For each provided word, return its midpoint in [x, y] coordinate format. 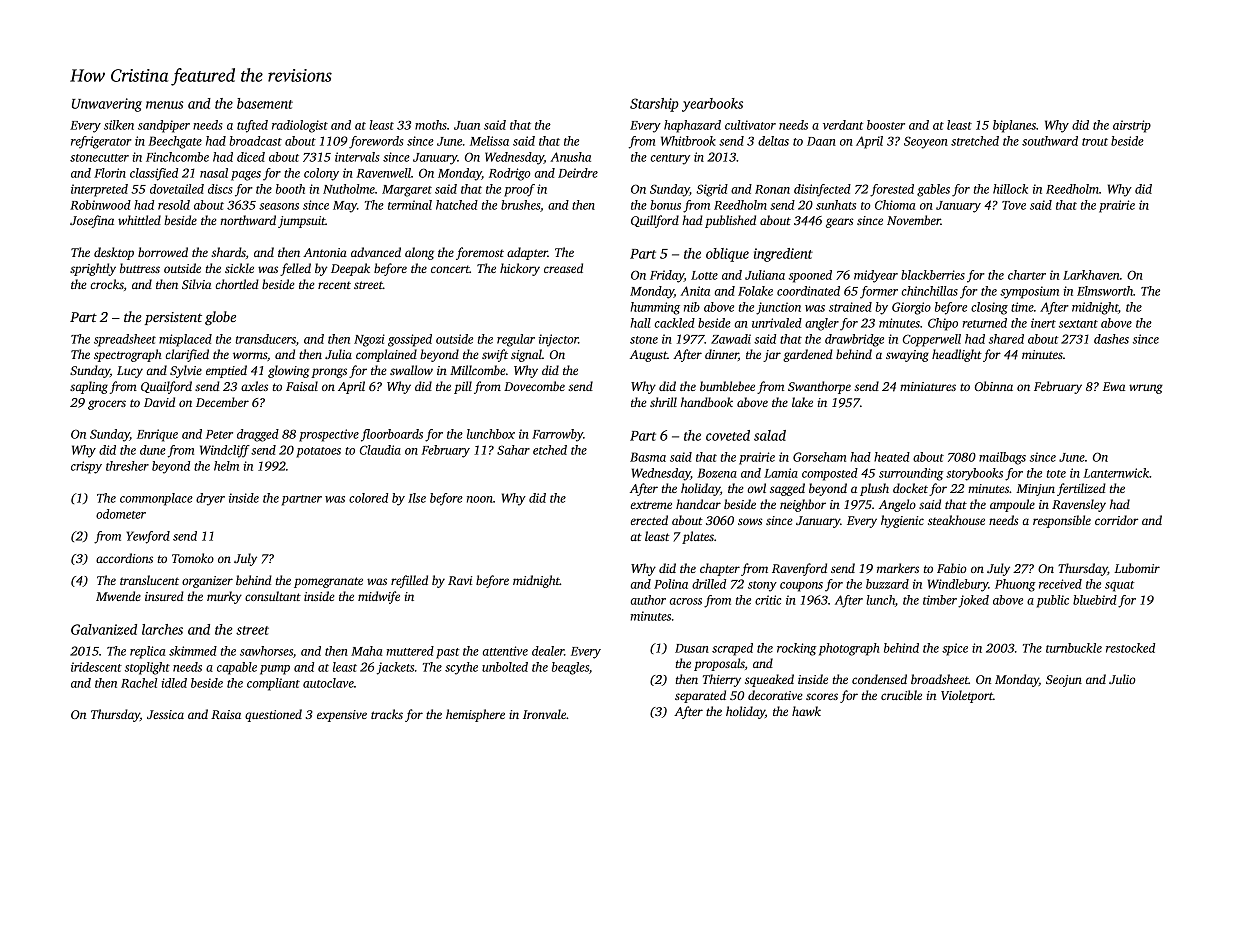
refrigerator [101, 142]
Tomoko [193, 558]
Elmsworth [1105, 291]
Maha [366, 651]
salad [770, 435]
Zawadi [731, 339]
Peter [219, 434]
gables [933, 190]
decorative [775, 695]
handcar [698, 504]
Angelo [897, 505]
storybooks [974, 474]
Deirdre [578, 173]
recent [334, 285]
